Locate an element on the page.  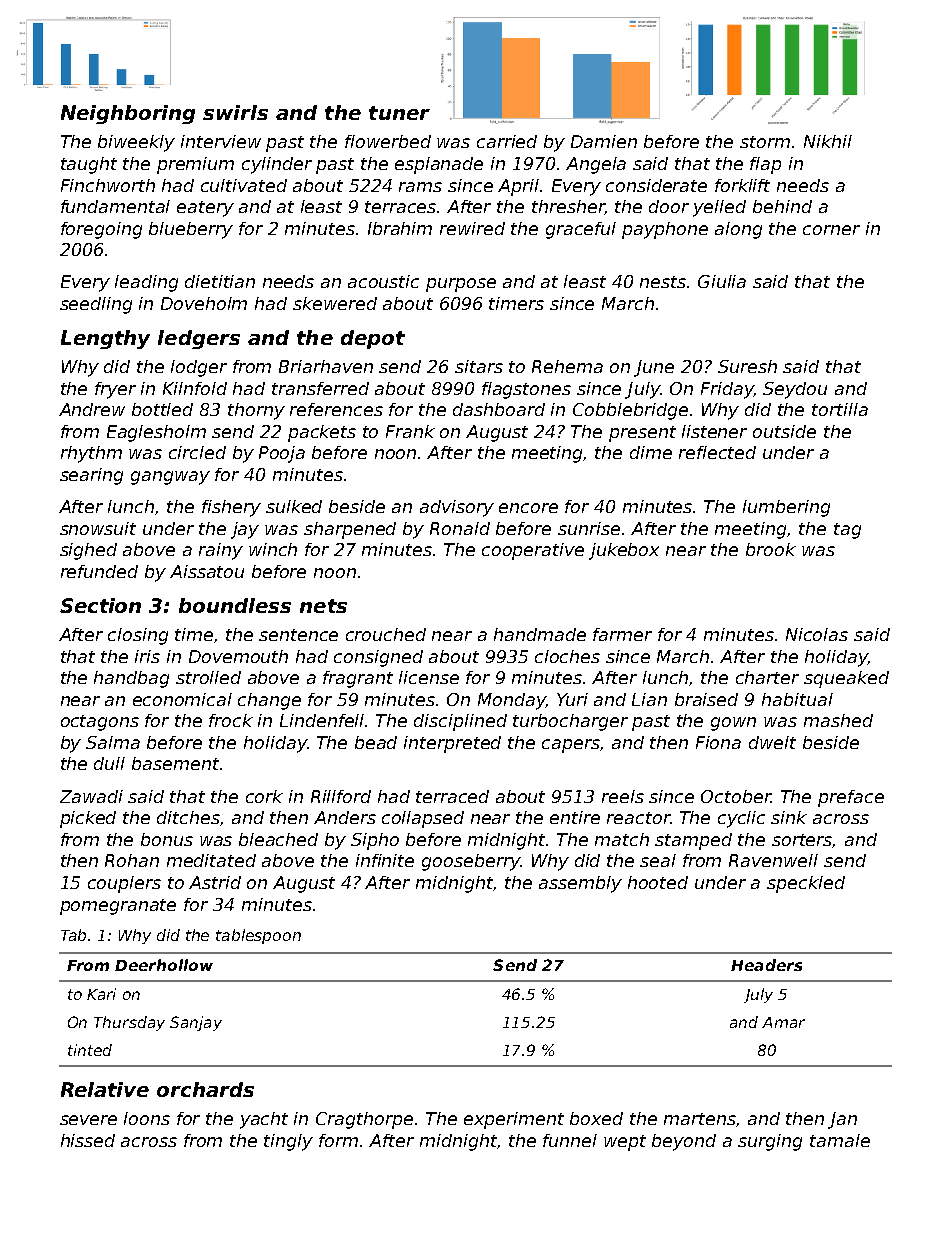
Kari is located at coordinates (101, 994).
